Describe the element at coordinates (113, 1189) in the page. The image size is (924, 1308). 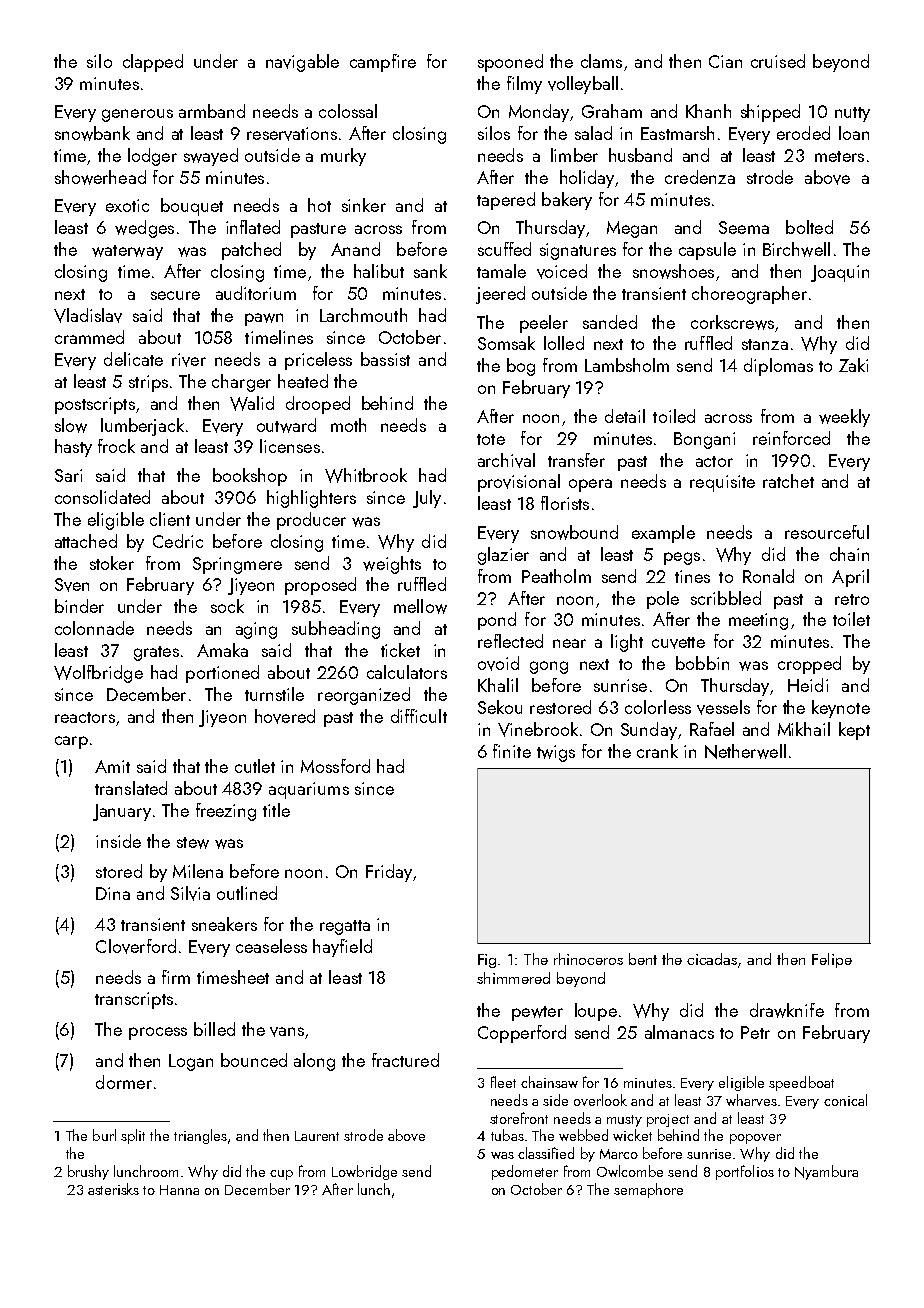
I see `asterisks` at that location.
